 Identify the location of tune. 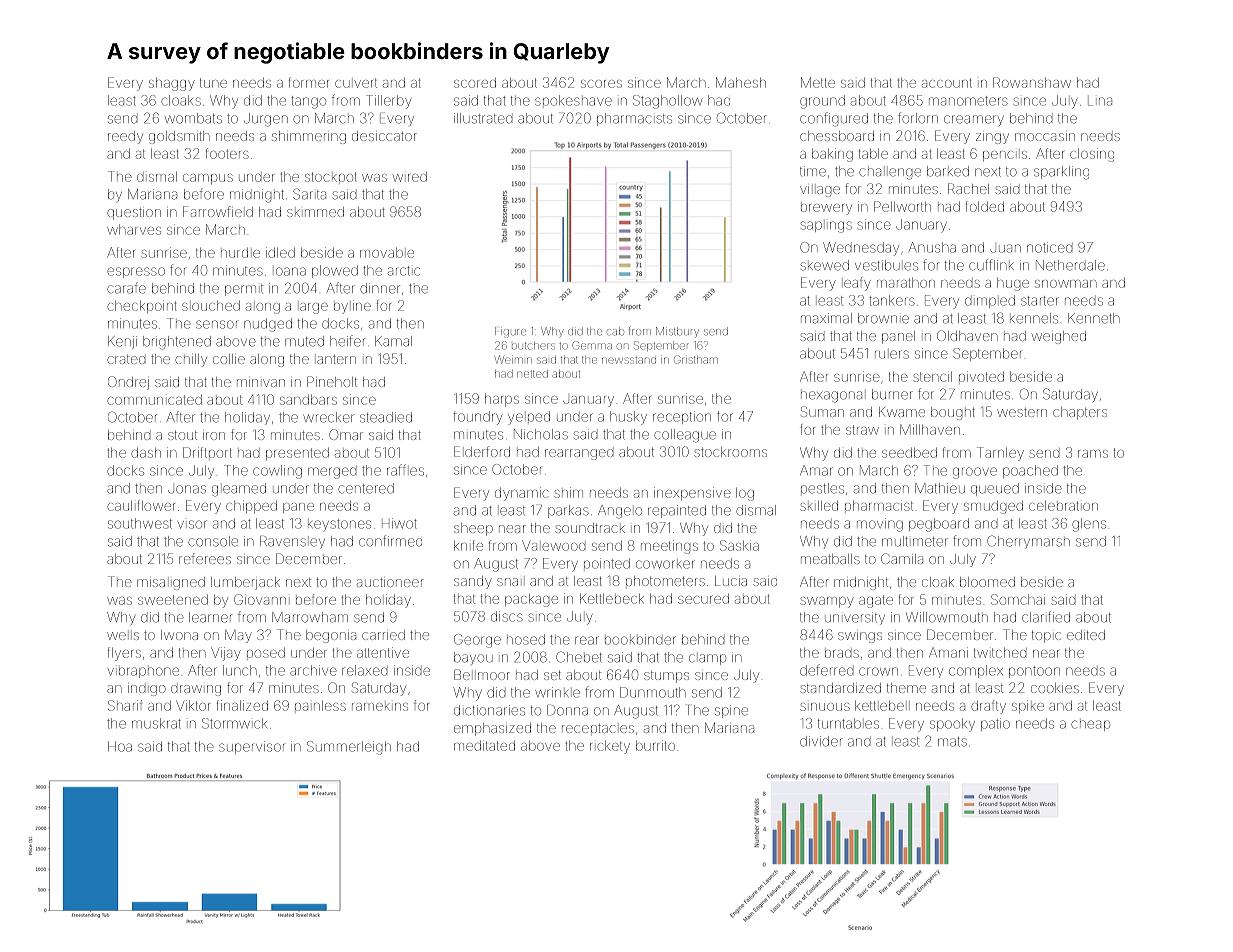
(213, 83).
